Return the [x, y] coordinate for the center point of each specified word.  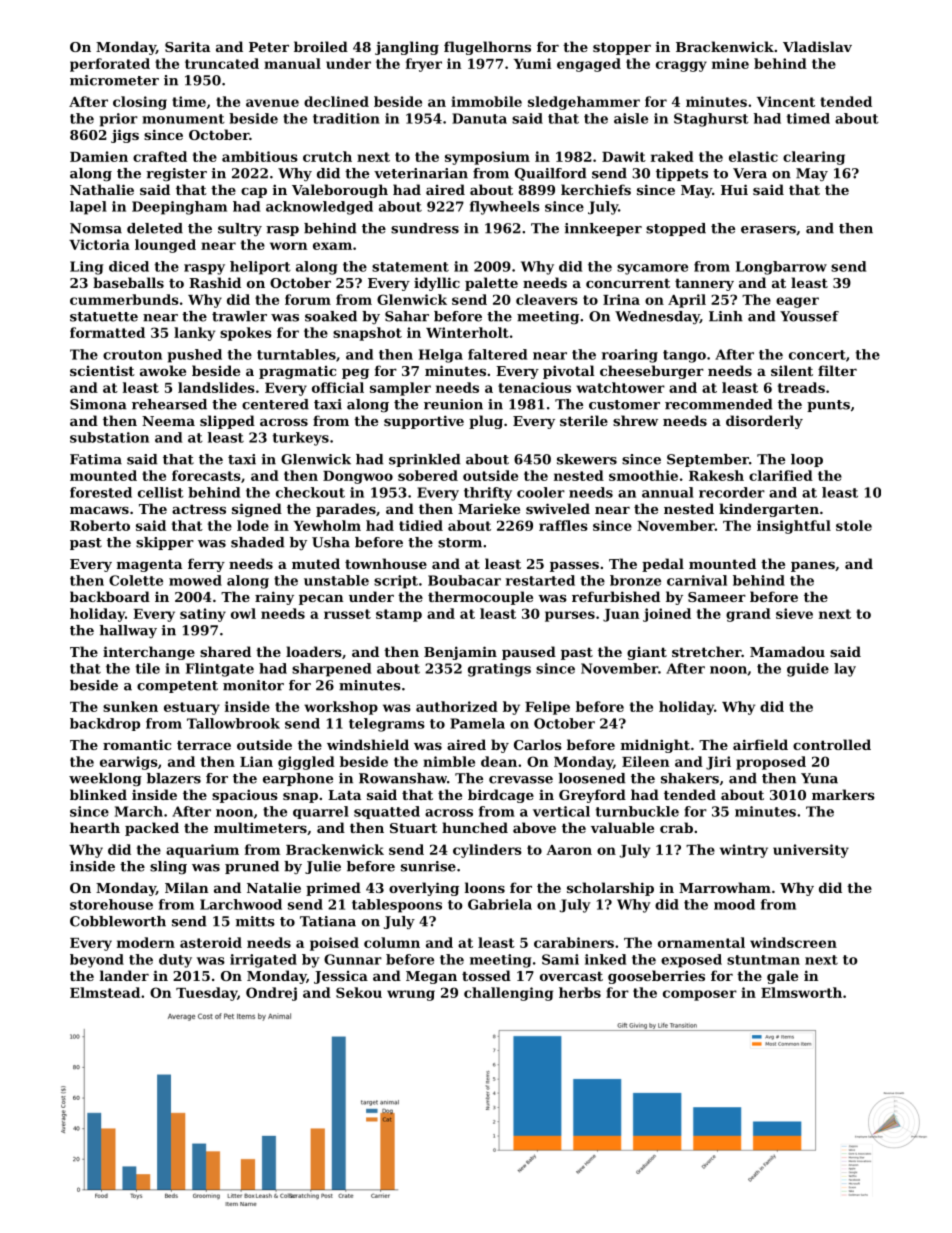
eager [797, 302]
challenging [508, 994]
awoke [163, 370]
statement [410, 267]
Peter [269, 47]
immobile [486, 101]
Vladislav [817, 46]
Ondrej [271, 994]
